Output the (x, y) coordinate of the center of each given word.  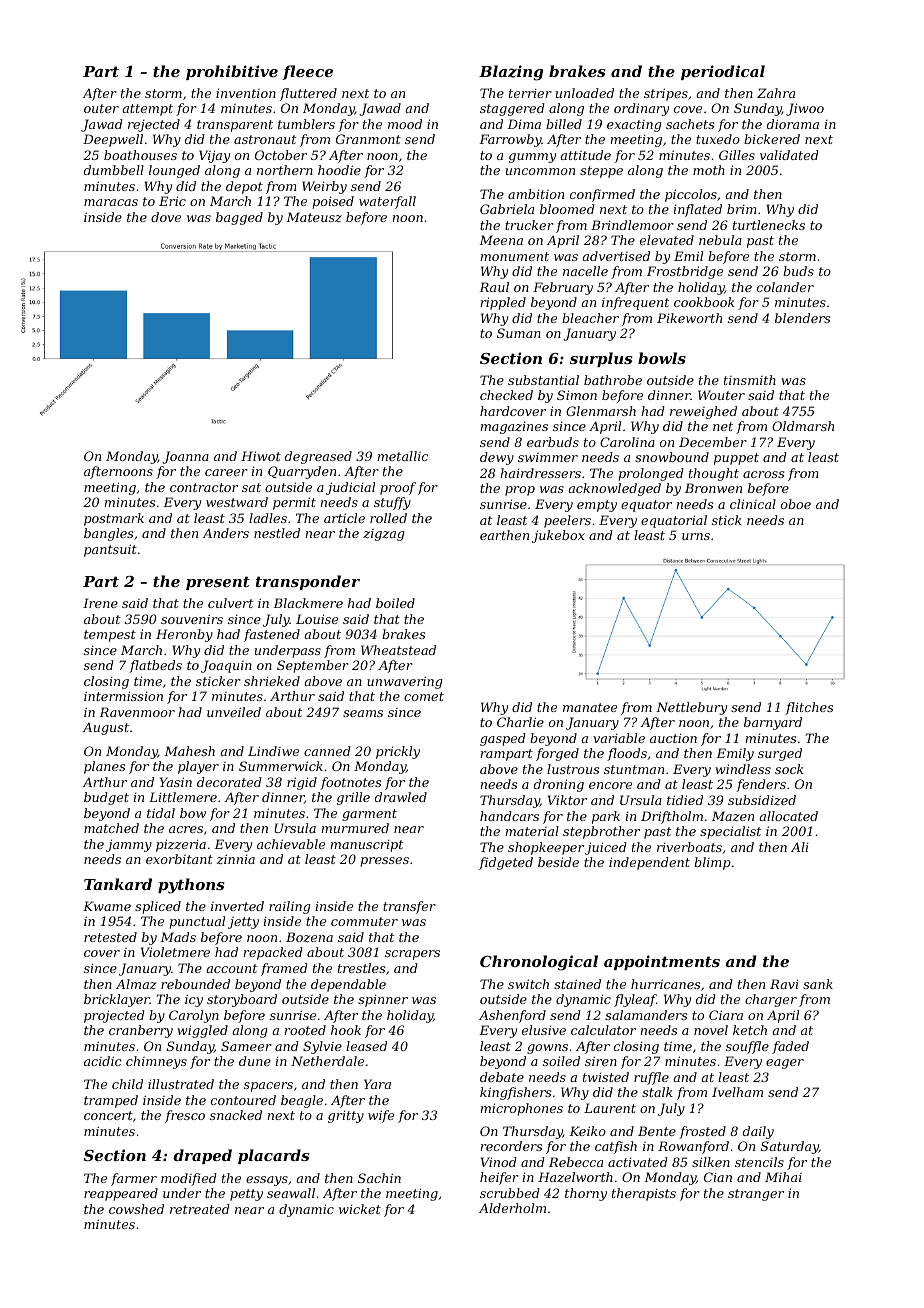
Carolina (627, 442)
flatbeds (155, 666)
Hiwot (261, 456)
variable (619, 738)
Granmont (368, 139)
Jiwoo (805, 109)
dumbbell (114, 170)
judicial (350, 488)
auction (673, 738)
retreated (200, 1209)
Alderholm (512, 1208)
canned (327, 751)
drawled (401, 797)
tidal (161, 813)
